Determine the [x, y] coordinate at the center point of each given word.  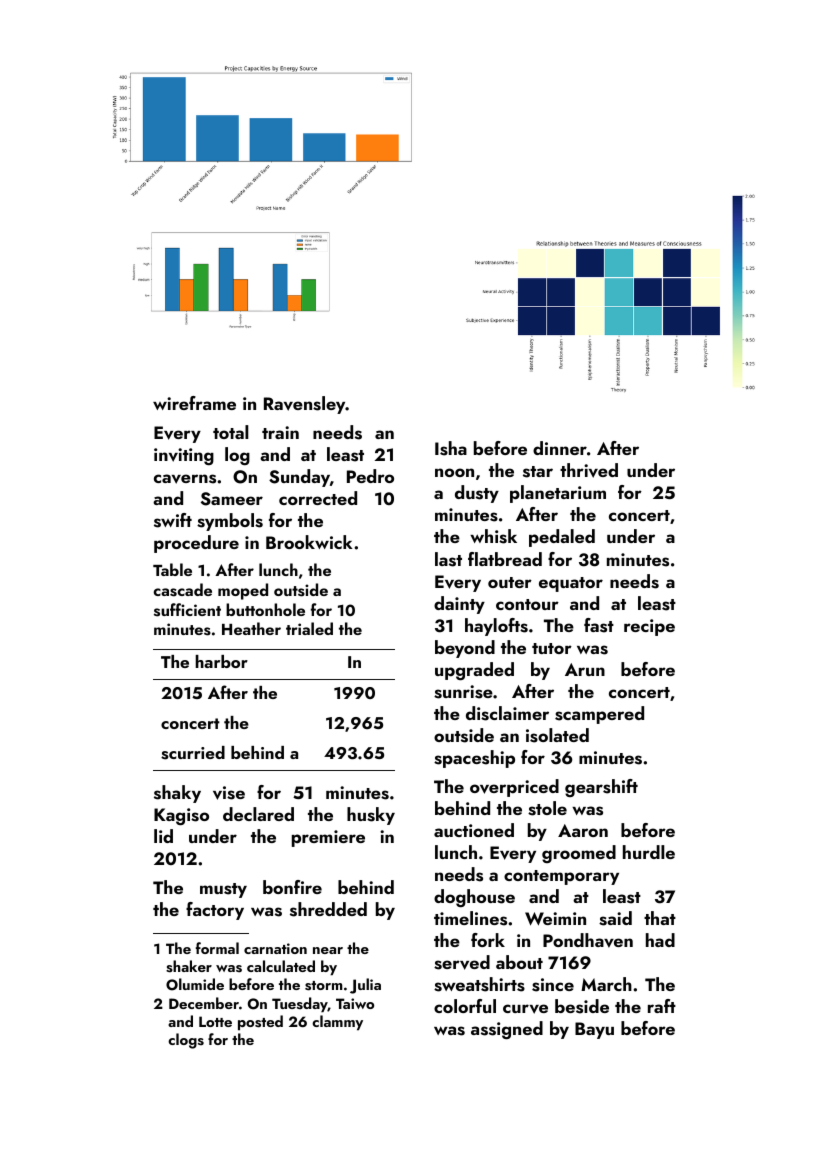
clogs [186, 1041]
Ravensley [304, 405]
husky [371, 816]
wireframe [194, 403]
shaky [177, 794]
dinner [560, 448]
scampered [599, 715]
